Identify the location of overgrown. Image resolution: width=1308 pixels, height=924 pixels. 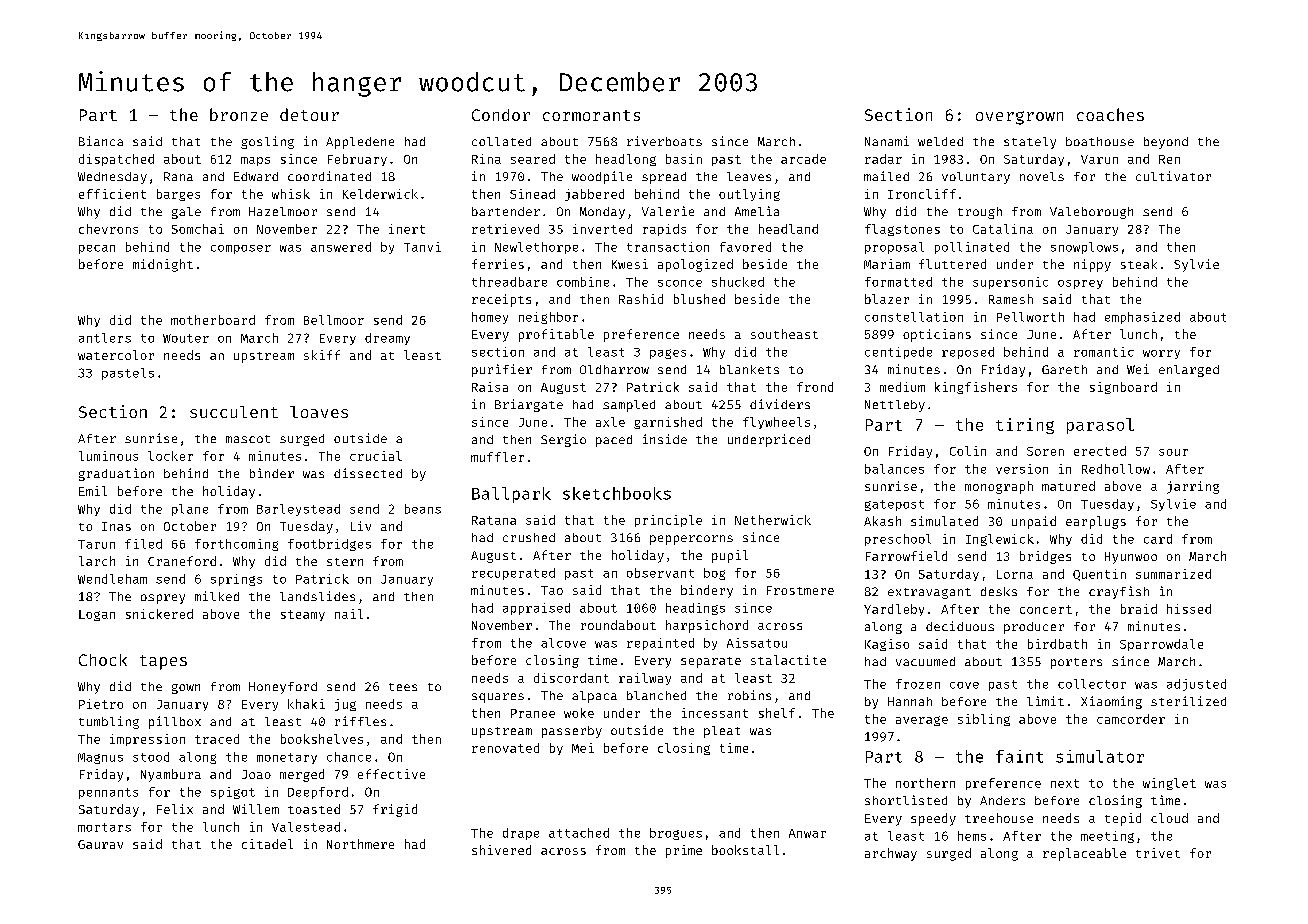
(1019, 118).
